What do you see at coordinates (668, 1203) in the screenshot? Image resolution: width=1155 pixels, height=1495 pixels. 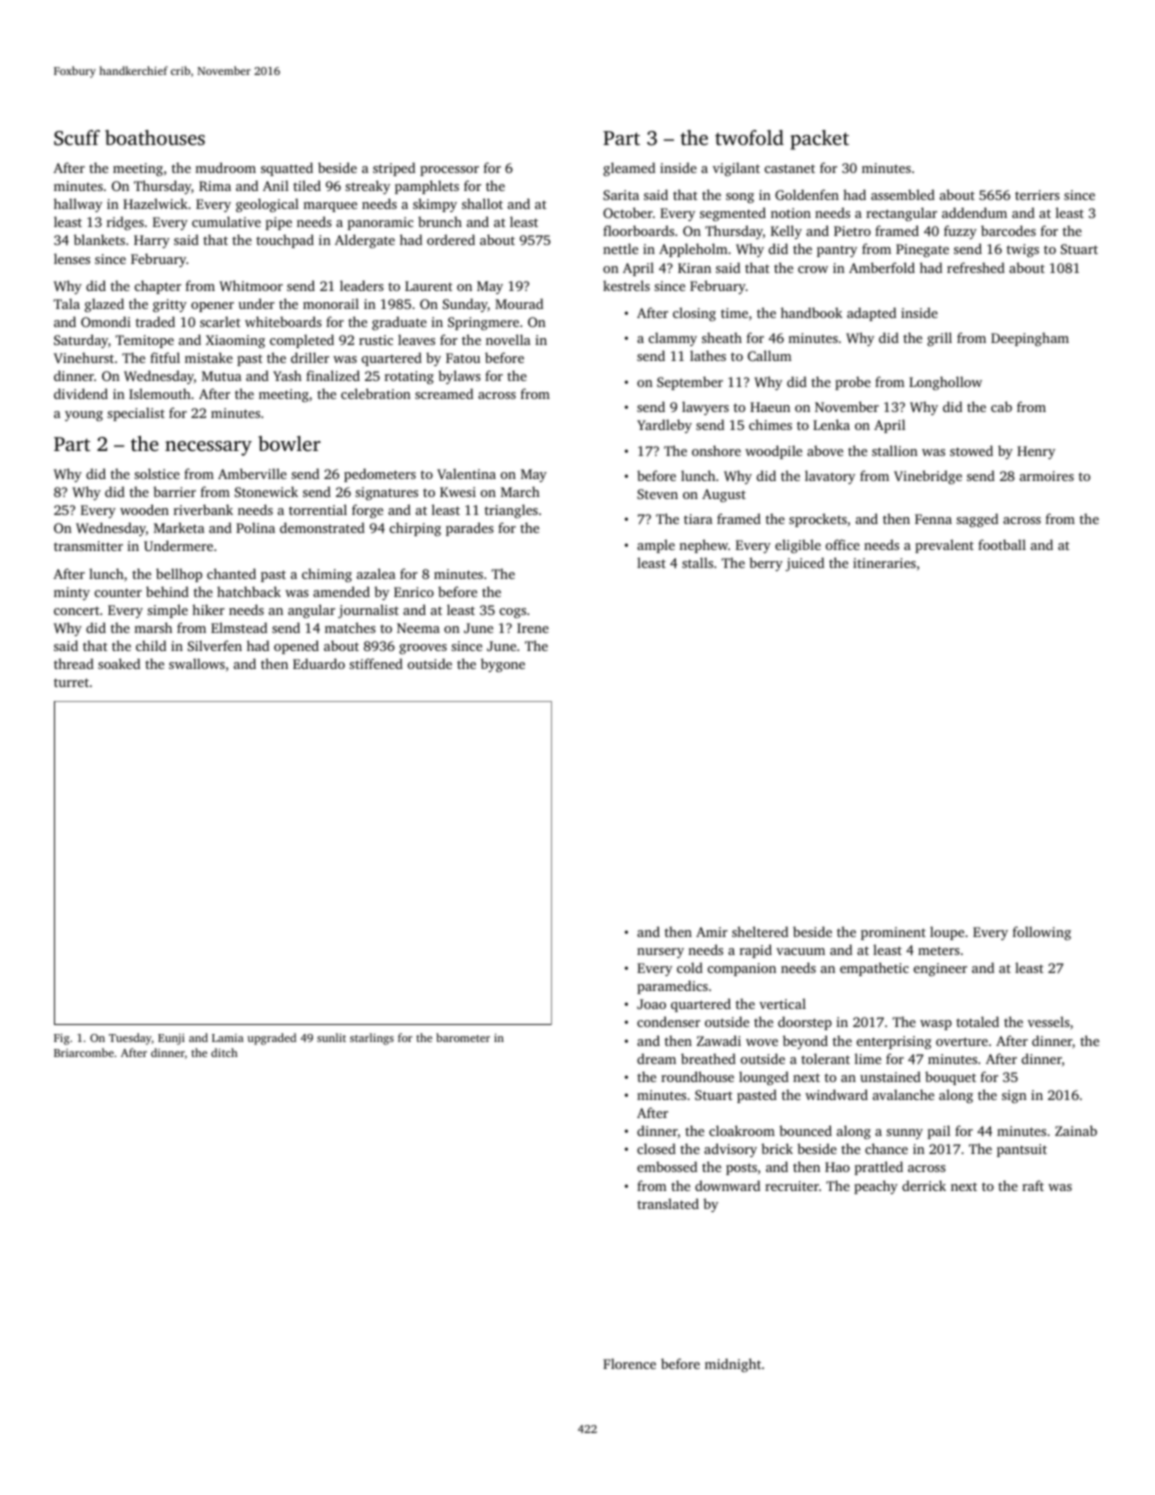 I see `translated` at bounding box center [668, 1203].
